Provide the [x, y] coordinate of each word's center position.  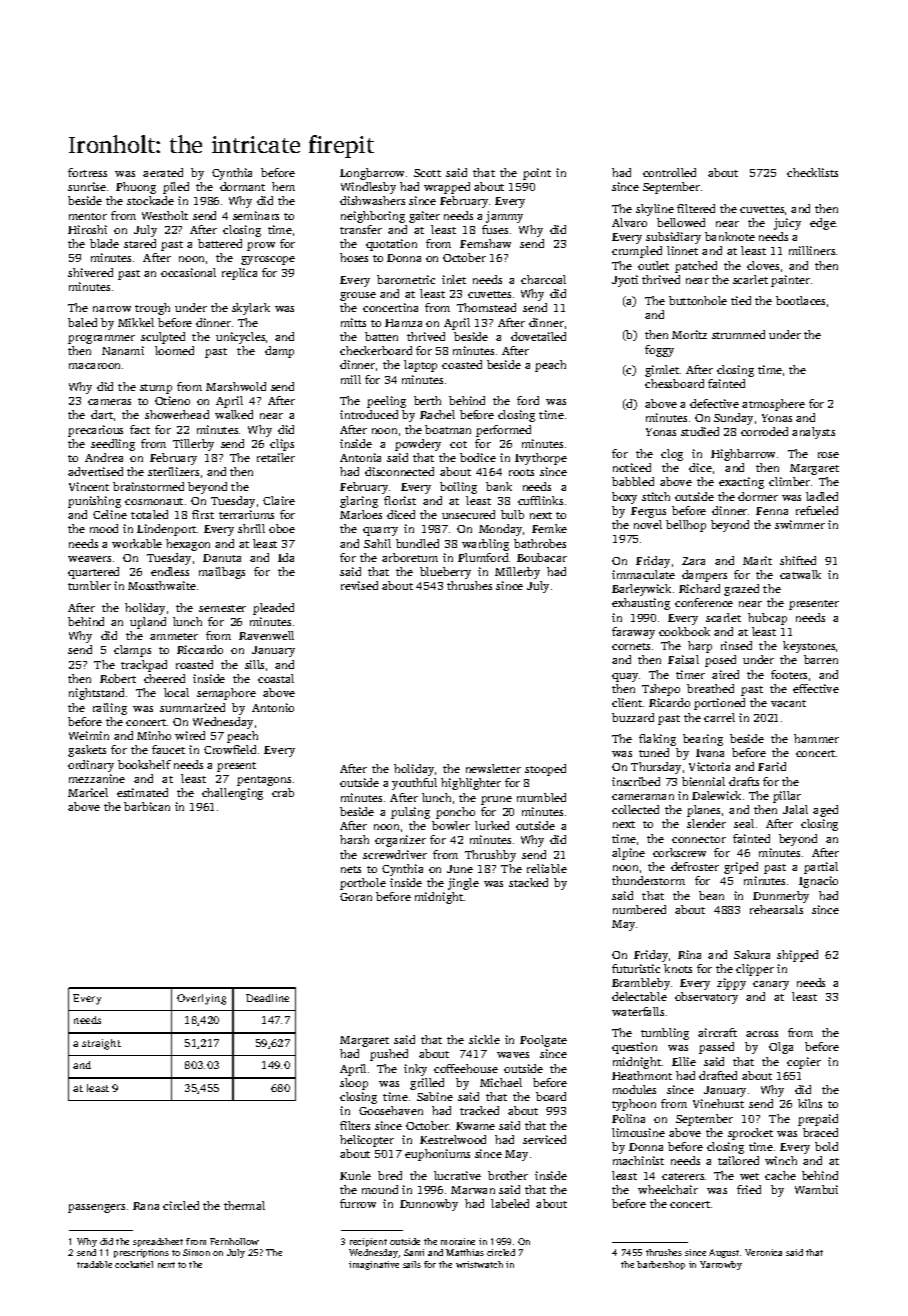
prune [496, 800]
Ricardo [669, 702]
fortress [87, 172]
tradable [94, 1264]
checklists [812, 172]
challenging [232, 794]
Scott [427, 173]
